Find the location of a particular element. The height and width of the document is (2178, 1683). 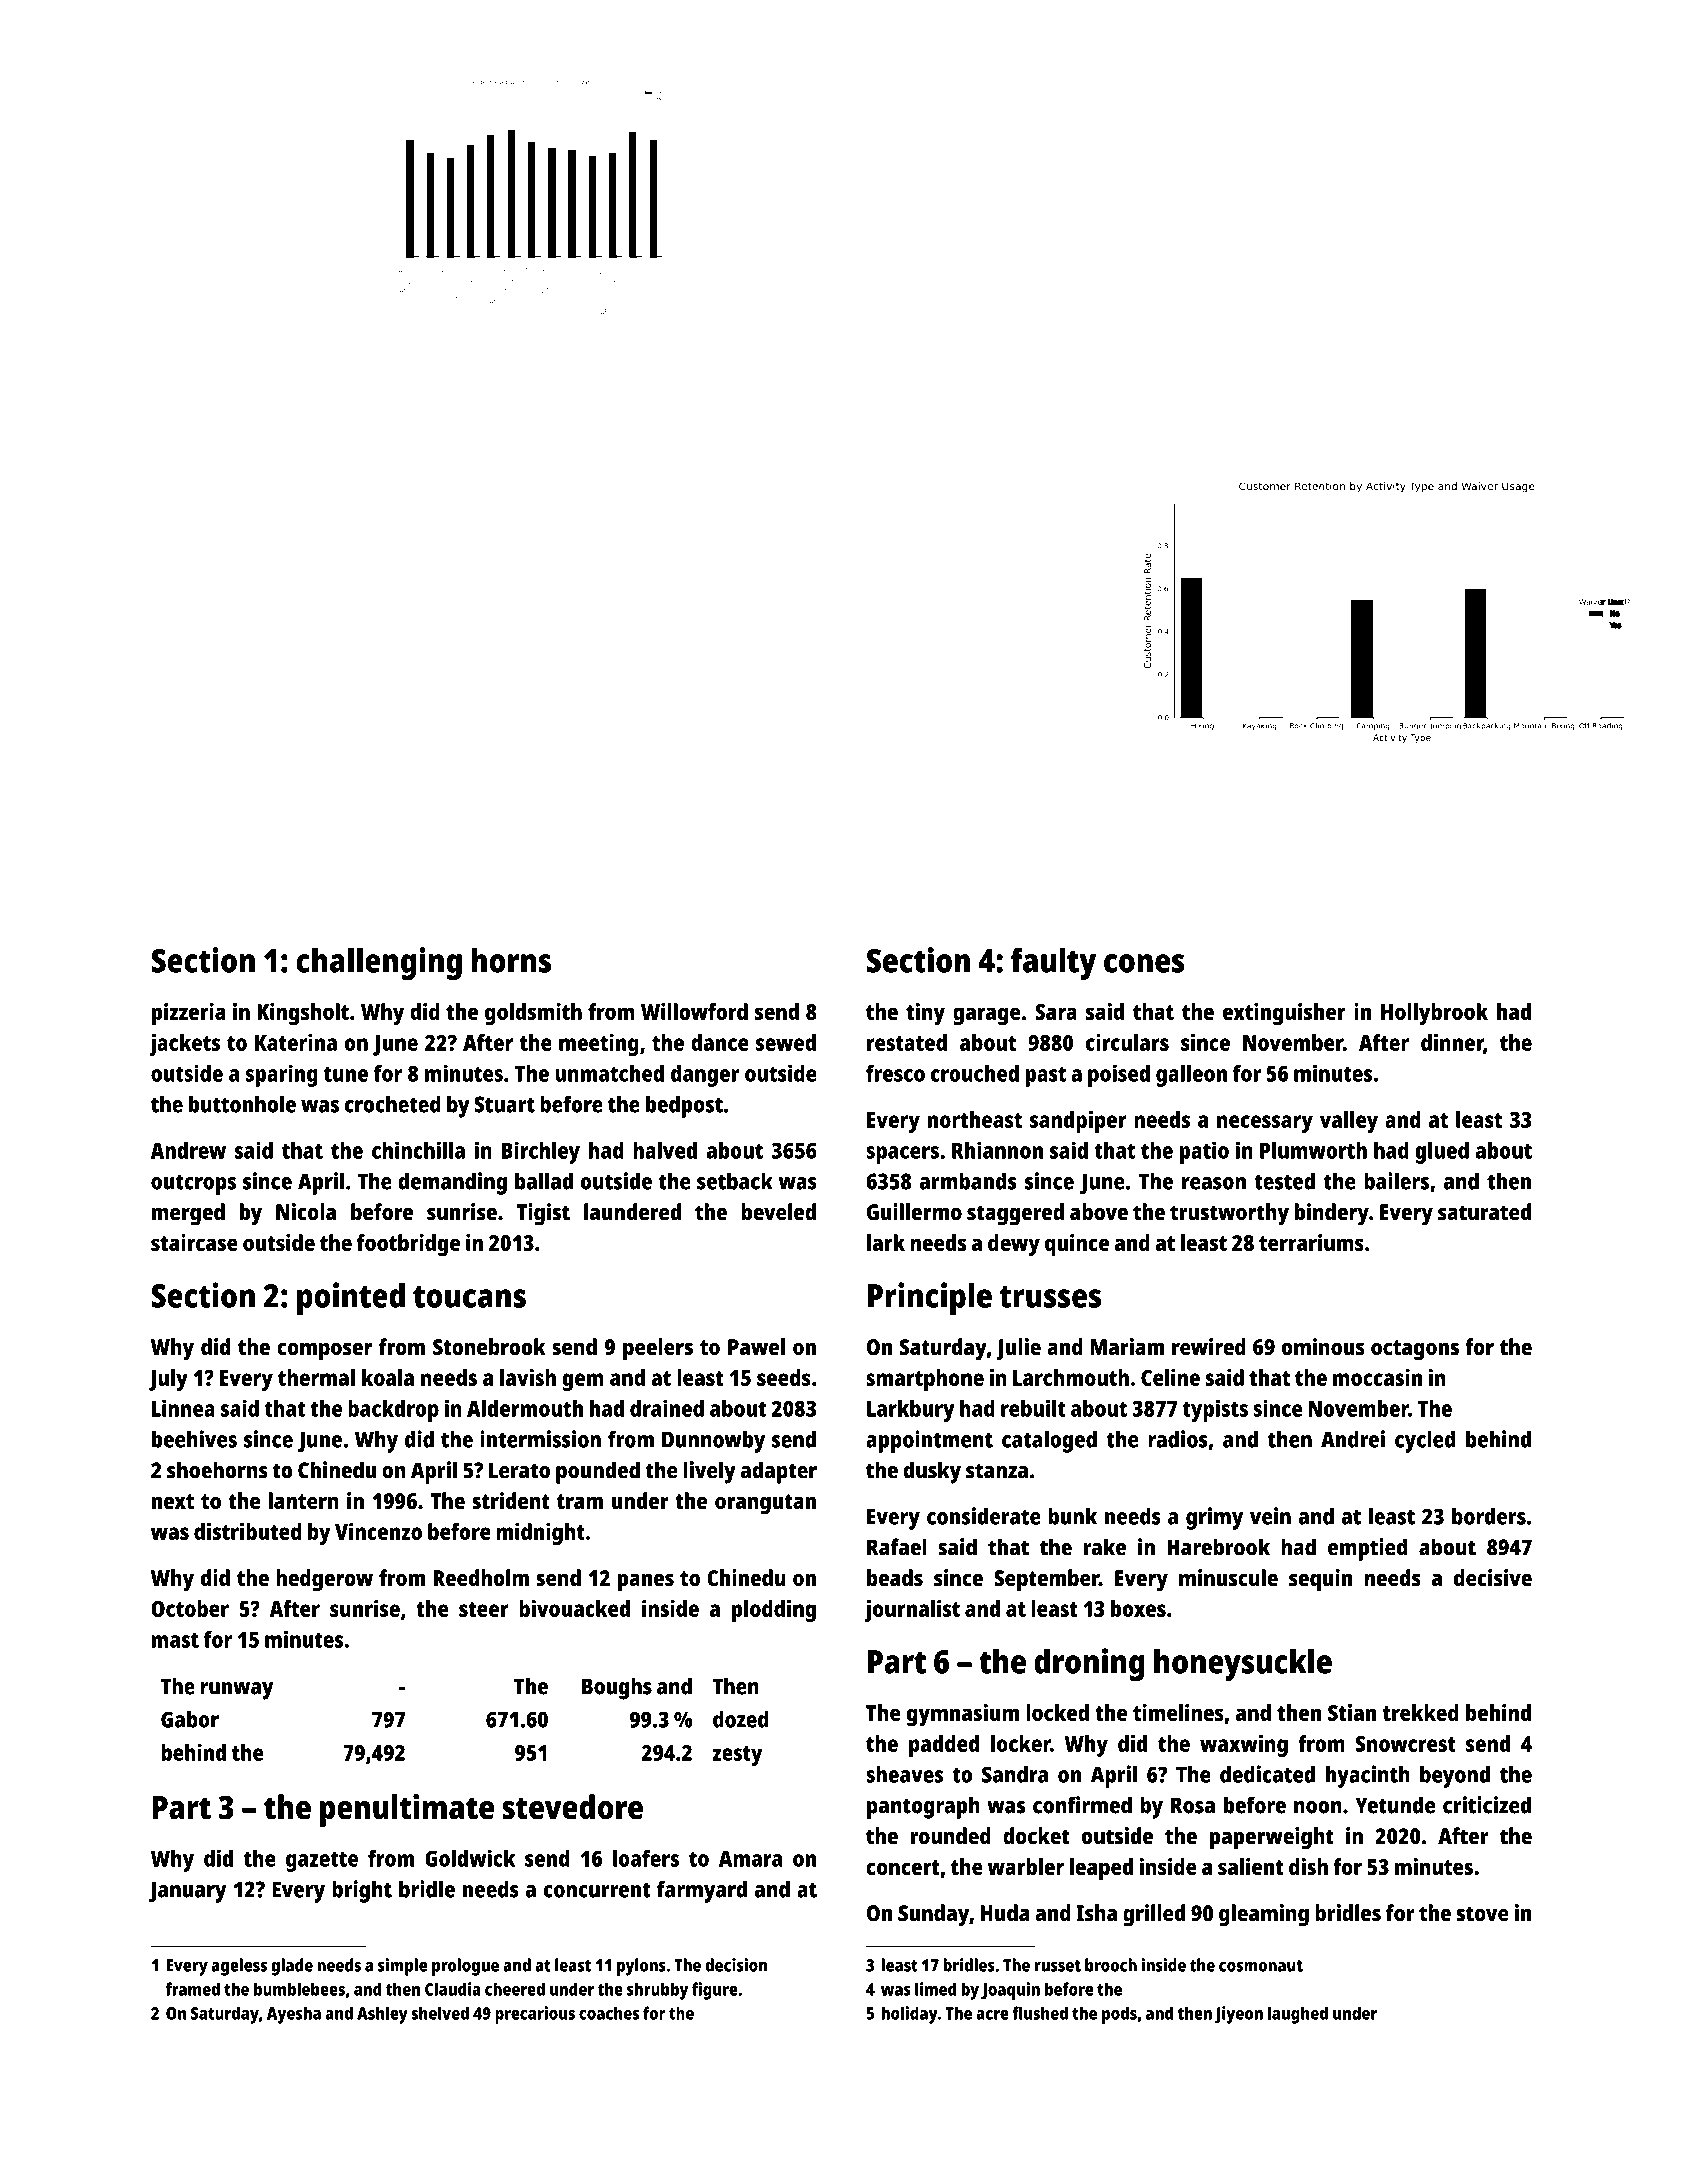

vein is located at coordinates (1270, 1516).
